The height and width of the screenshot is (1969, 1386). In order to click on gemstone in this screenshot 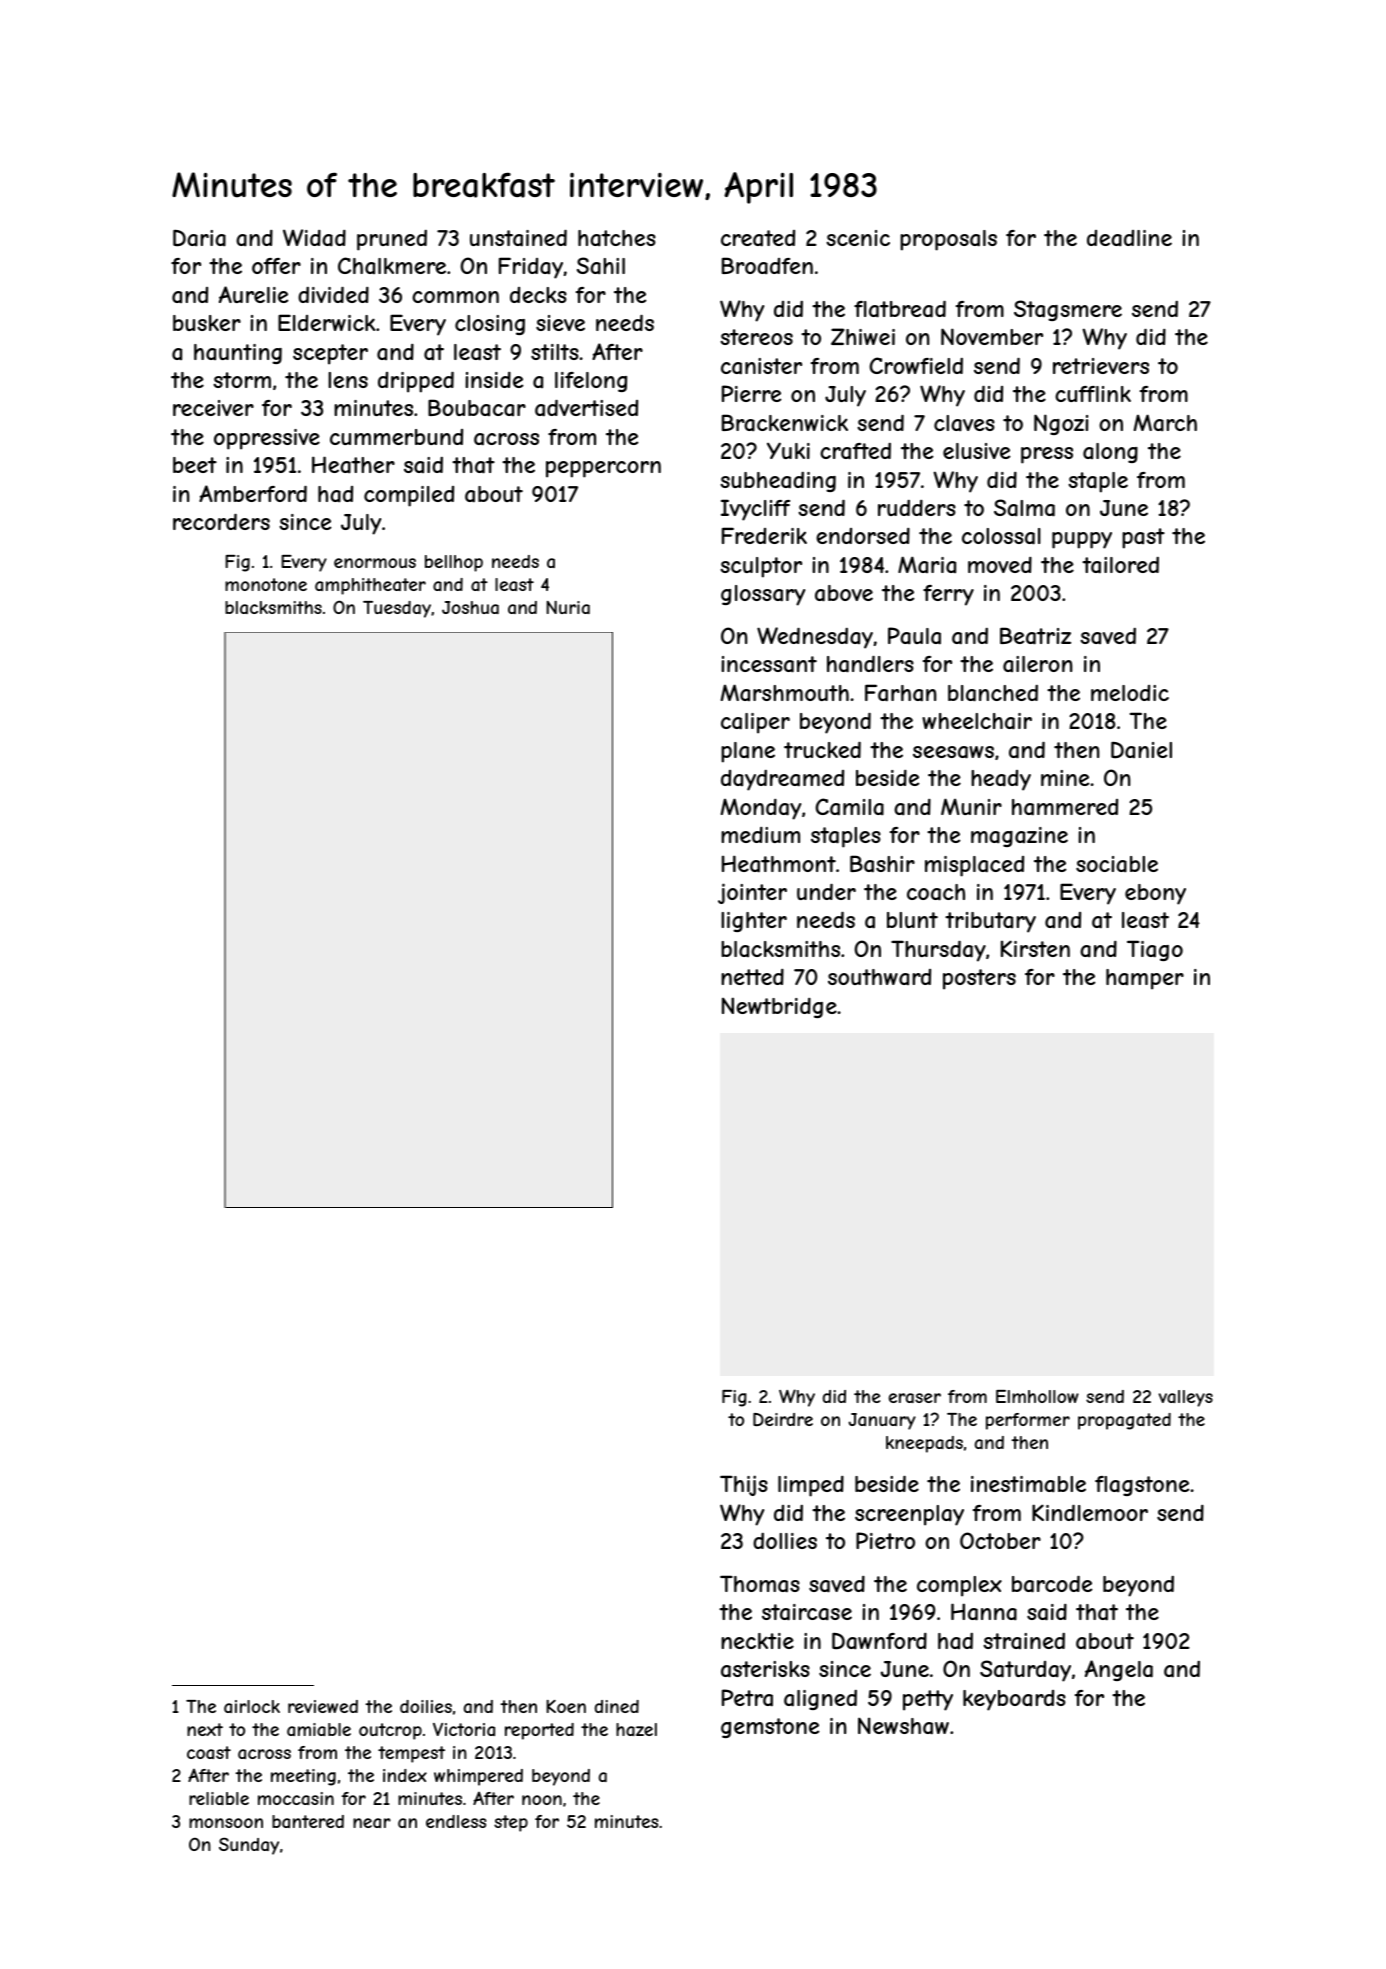, I will do `click(770, 1728)`.
